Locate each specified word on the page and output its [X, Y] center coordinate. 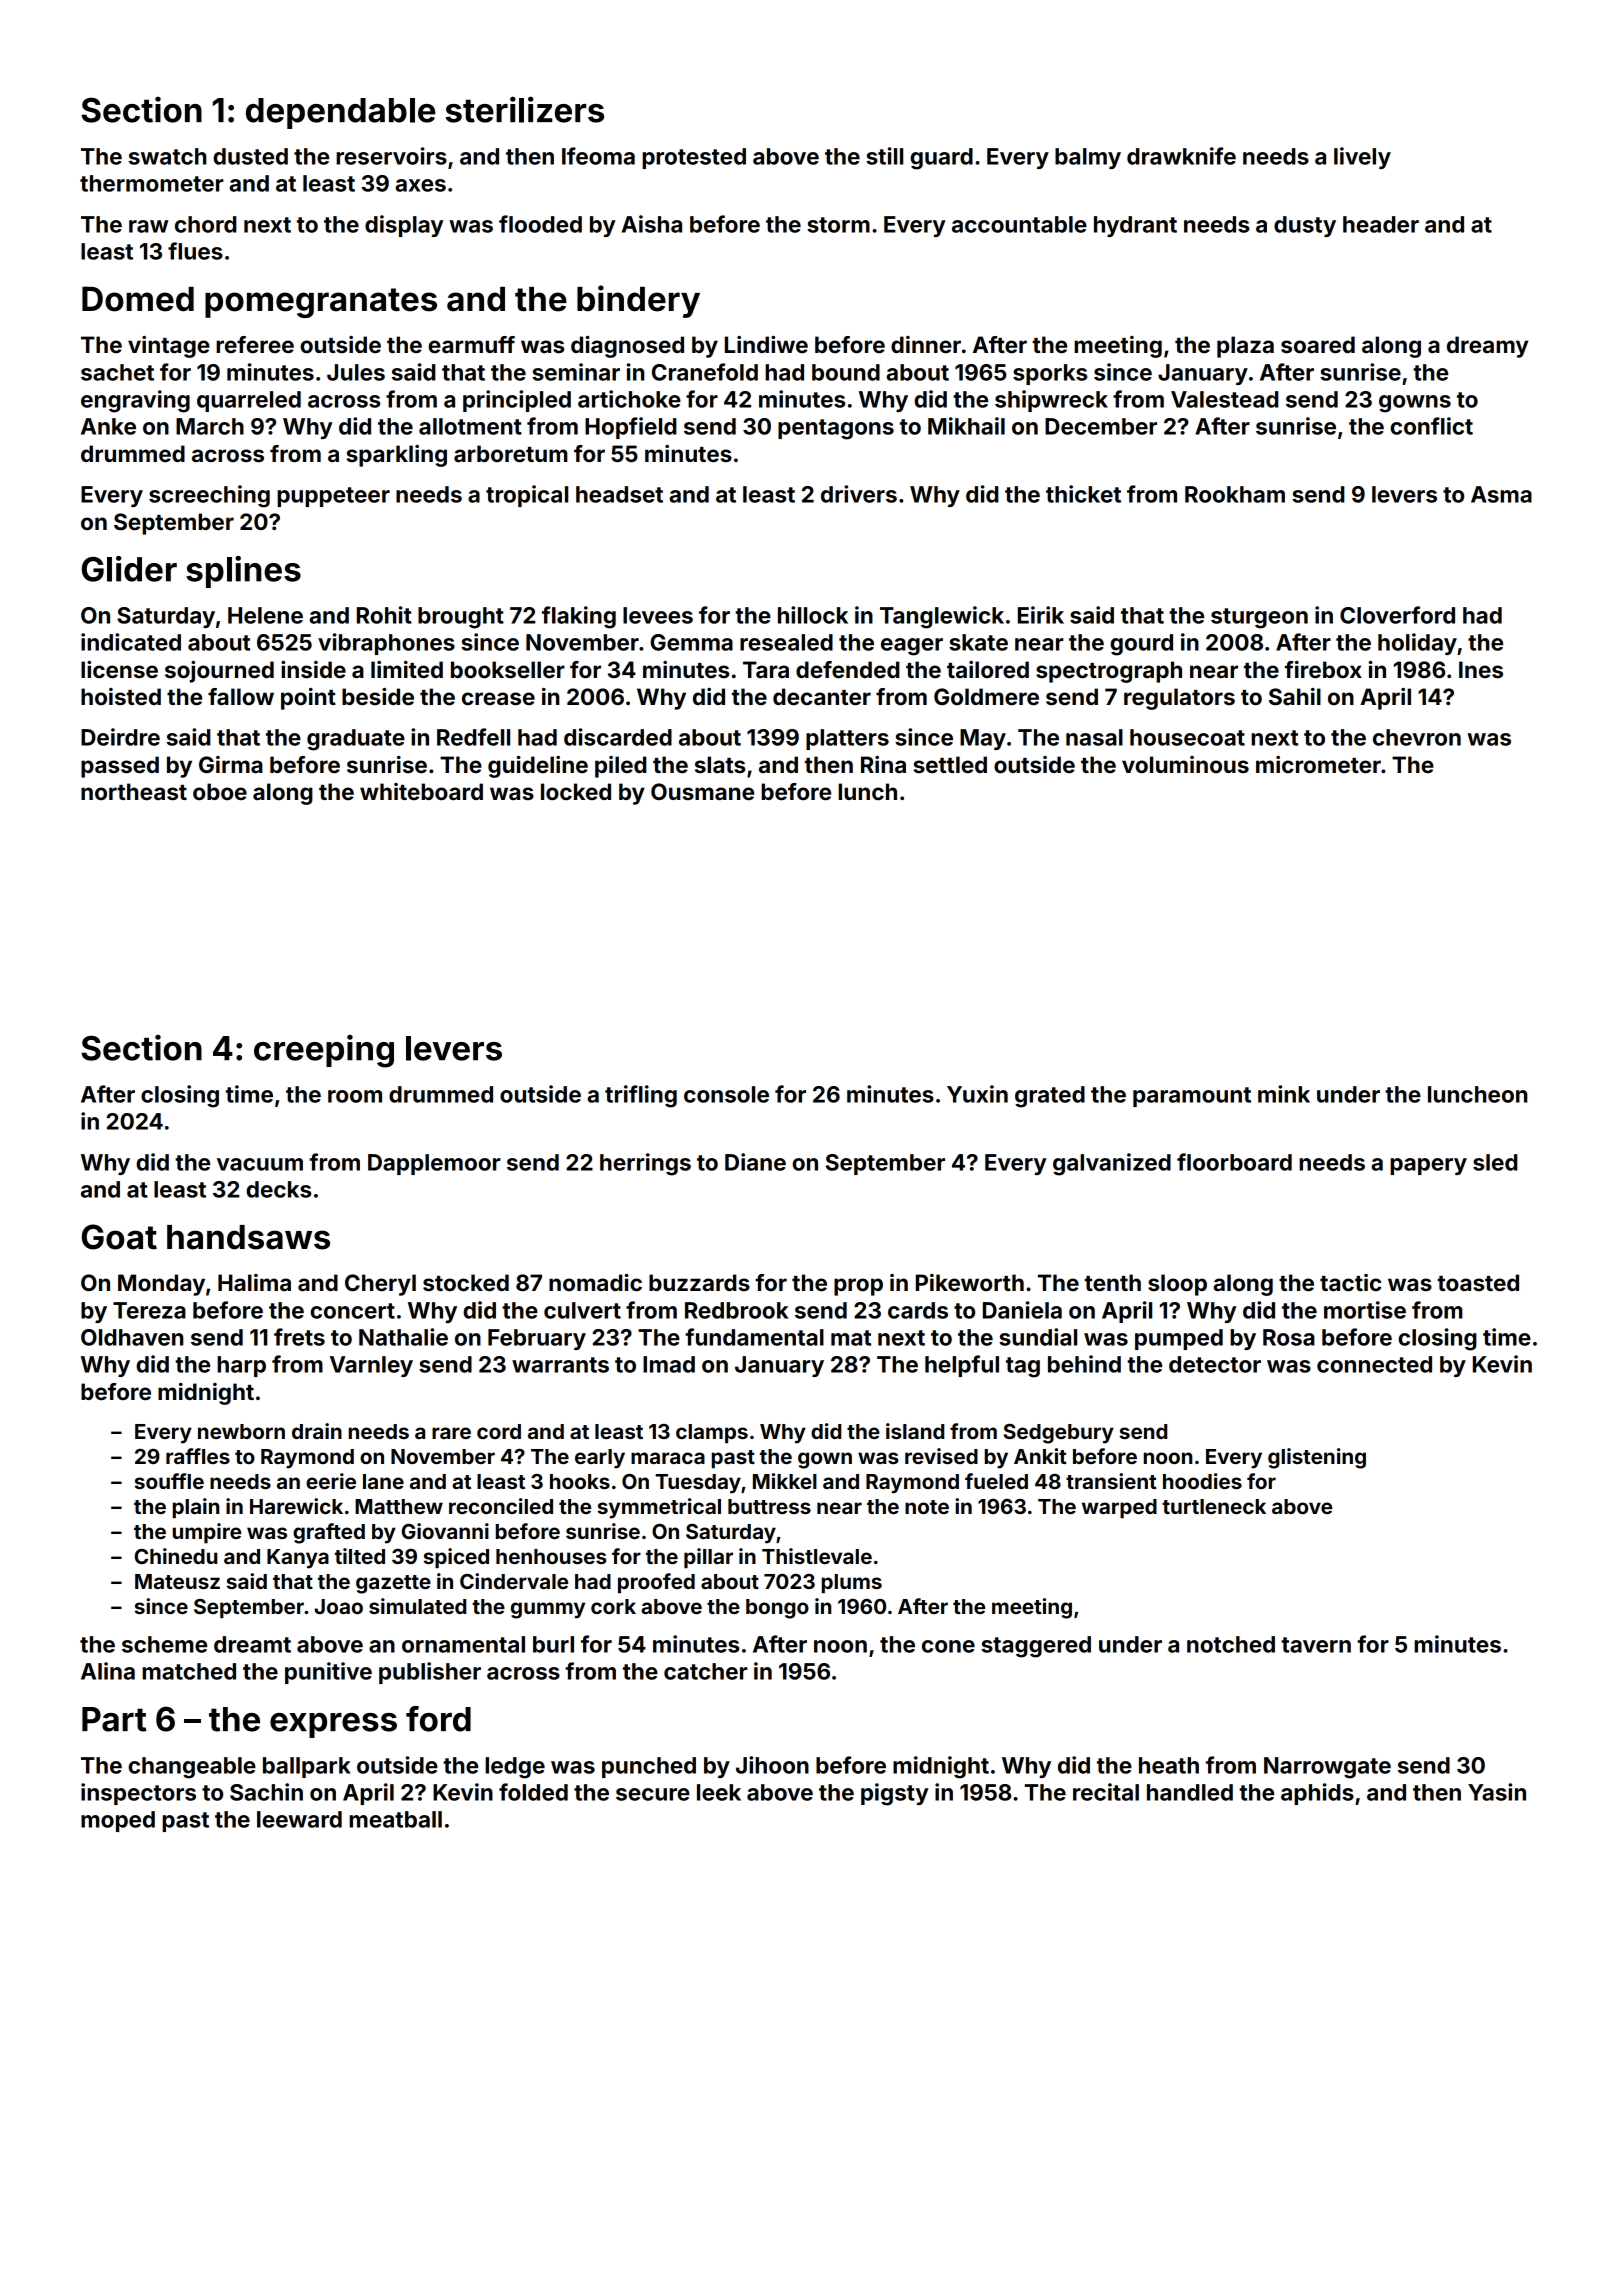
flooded [540, 224]
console [726, 1094]
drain [317, 1431]
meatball [395, 1819]
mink [1284, 1094]
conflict [1431, 426]
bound [846, 372]
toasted [1478, 1282]
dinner [926, 344]
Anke [108, 426]
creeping [324, 1051]
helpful [962, 1366]
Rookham [1235, 494]
